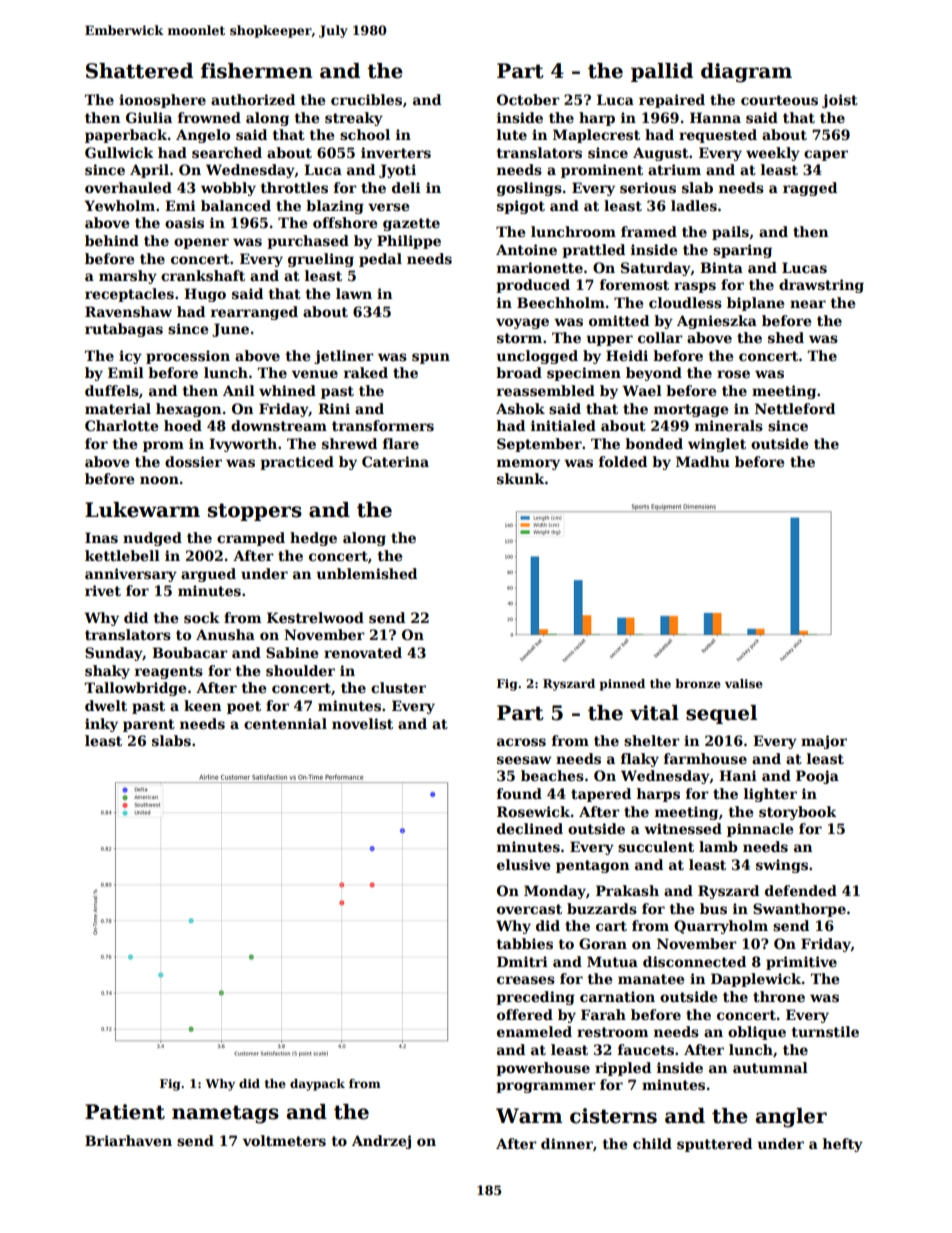 This screenshot has width=952, height=1233. I want to click on spun, so click(431, 358).
